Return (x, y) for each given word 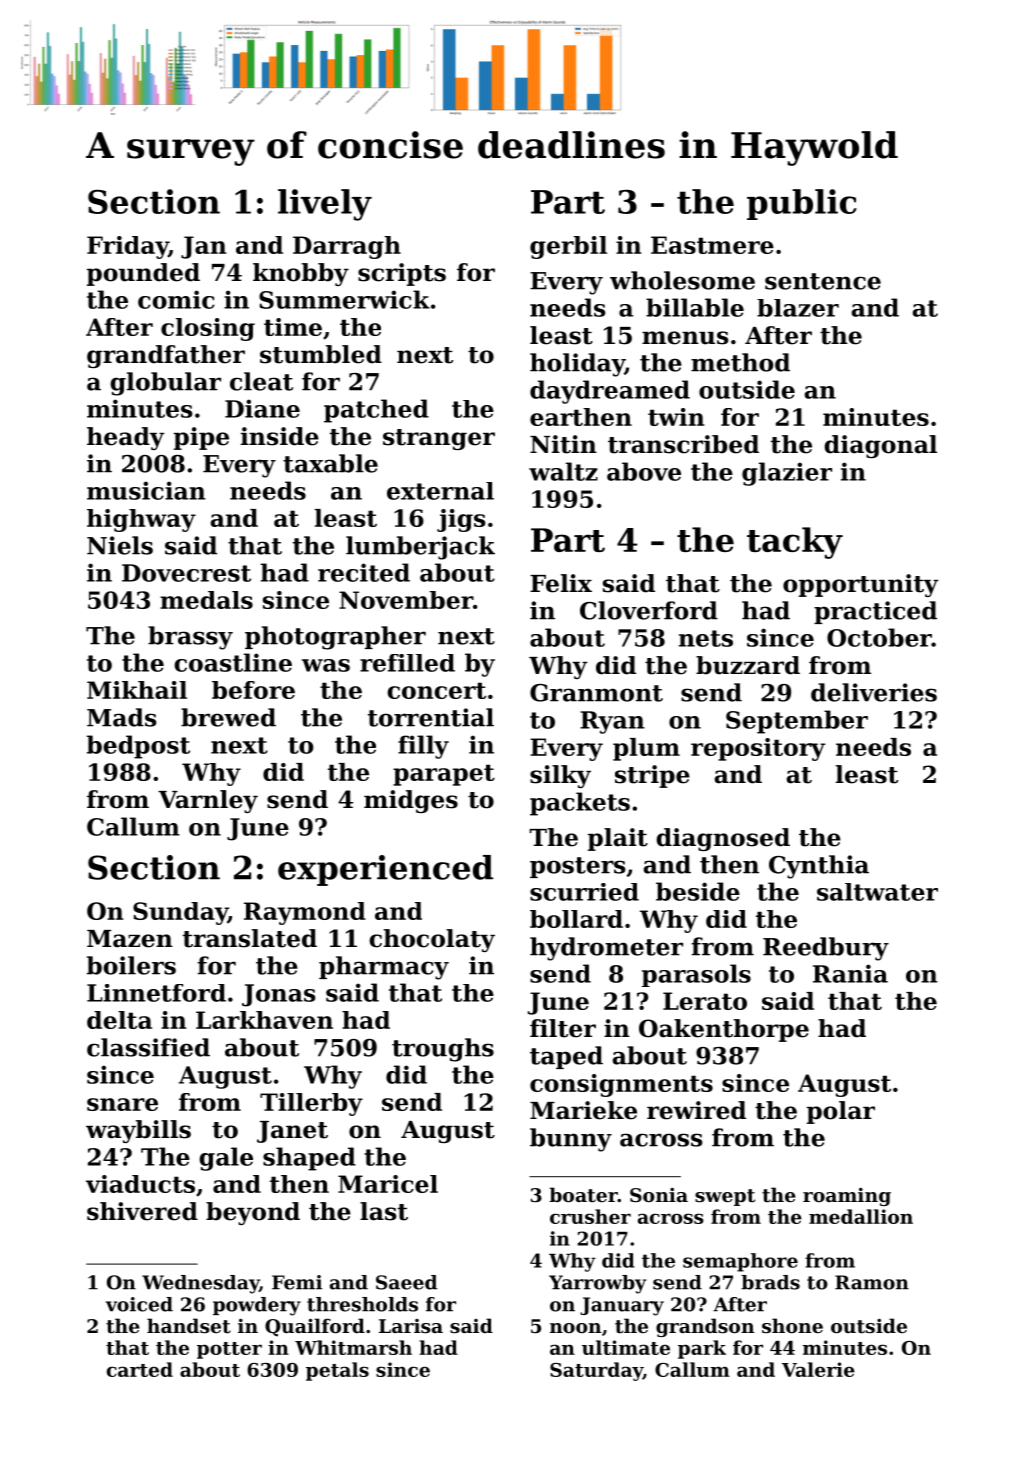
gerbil (568, 247)
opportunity (861, 585)
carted (140, 1369)
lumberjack (420, 548)
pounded (143, 274)
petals (337, 1371)
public (802, 204)
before (253, 690)
